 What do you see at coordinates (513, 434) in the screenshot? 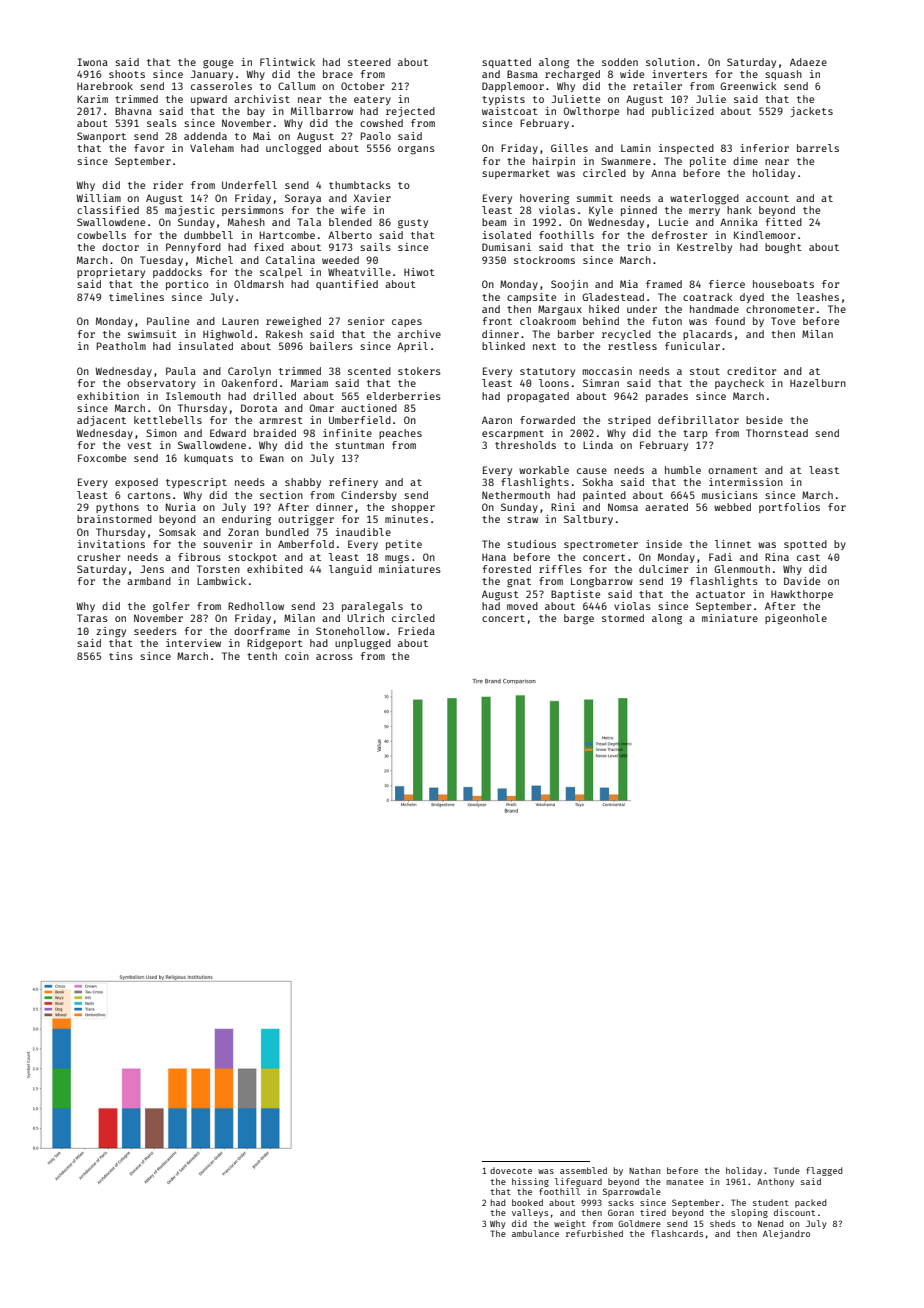
I see `escarpment` at bounding box center [513, 434].
